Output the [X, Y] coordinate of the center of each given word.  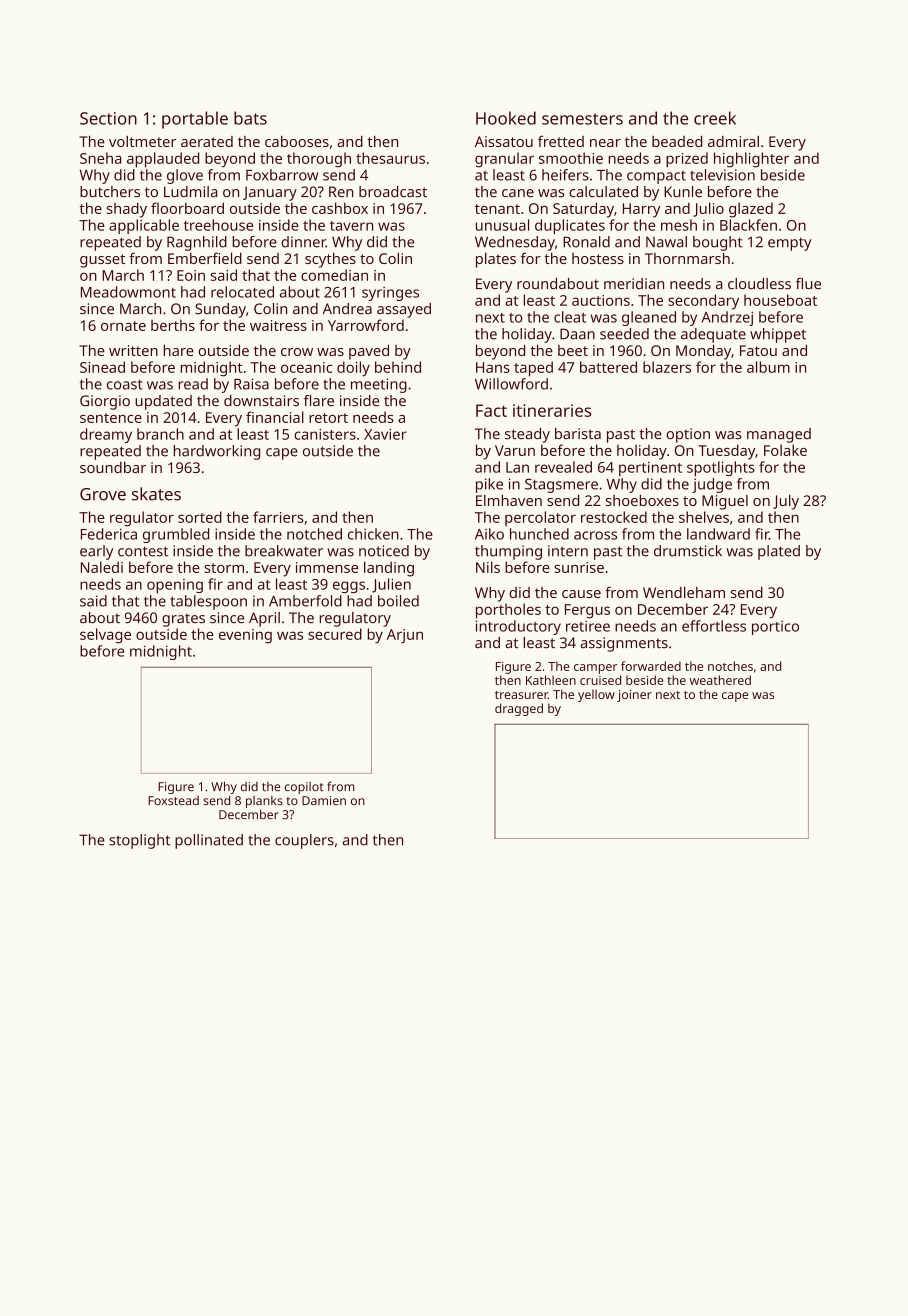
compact [656, 177]
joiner [634, 696]
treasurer [521, 695]
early [96, 552]
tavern [351, 226]
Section [108, 118]
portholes [508, 611]
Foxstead [173, 800]
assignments [624, 644]
